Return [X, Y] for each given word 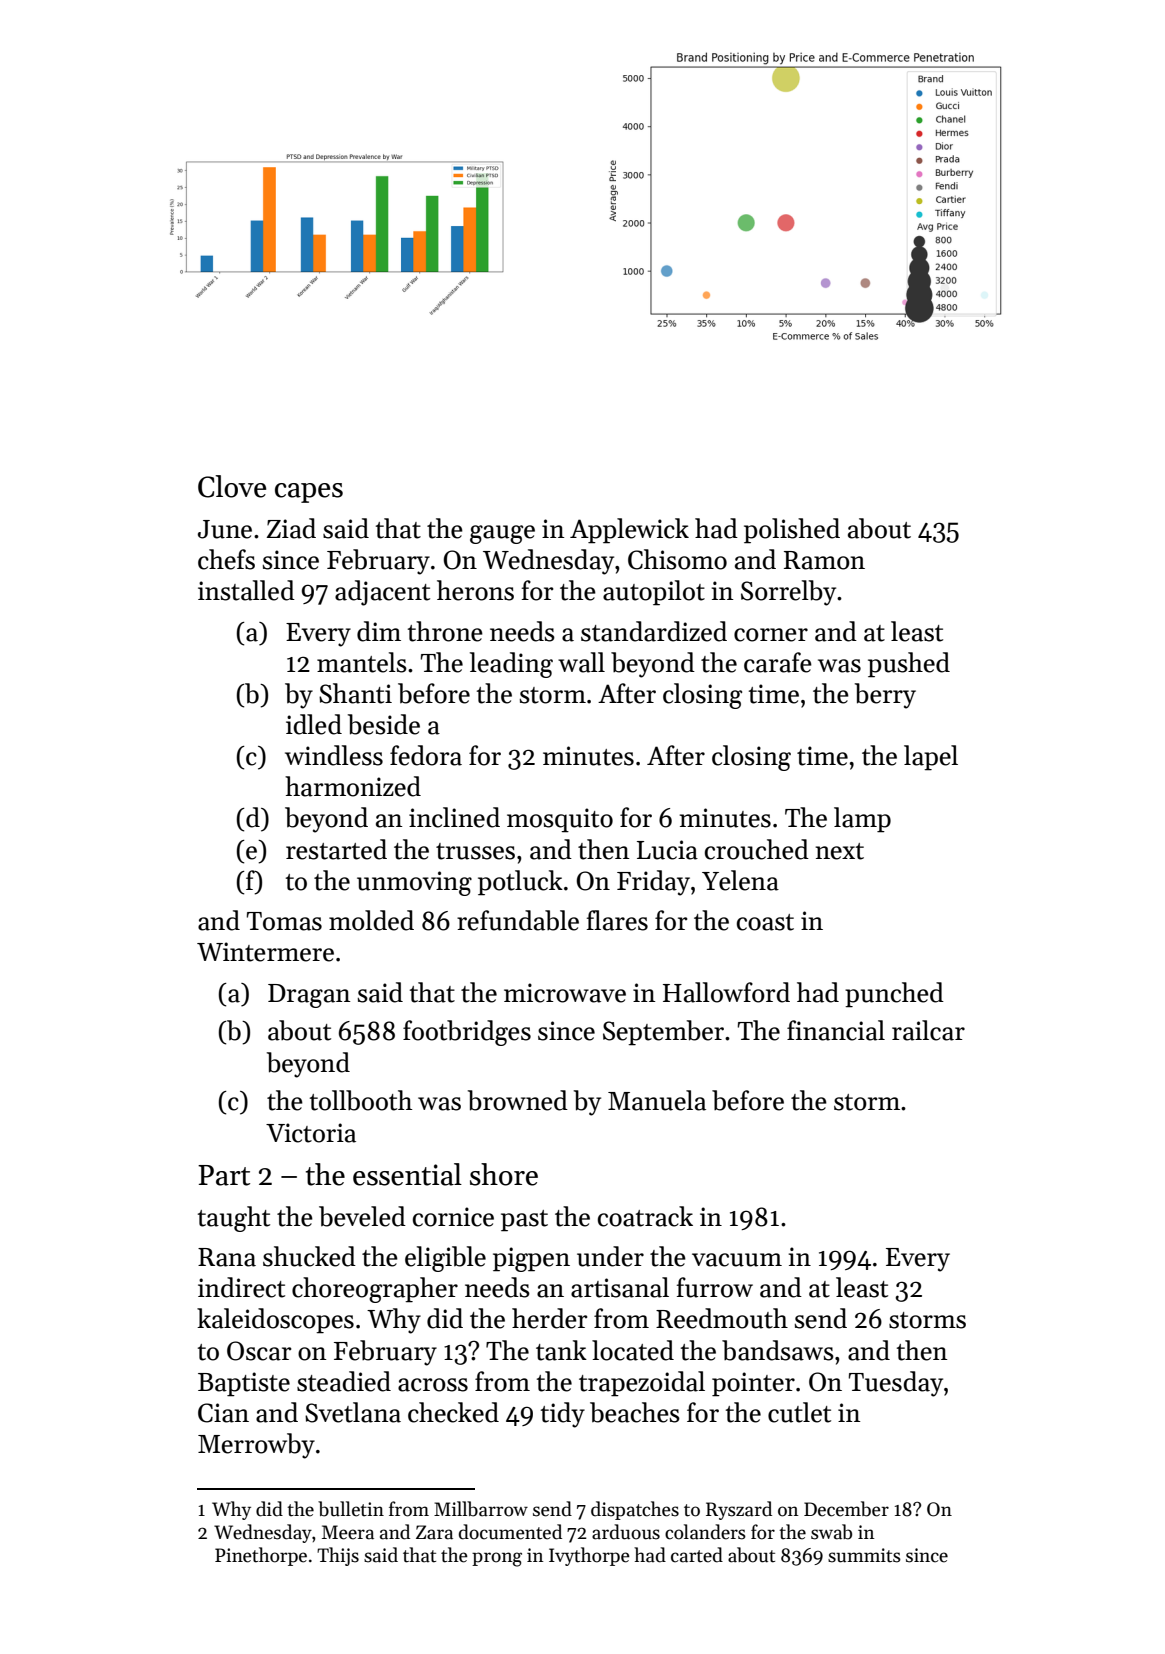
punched [894, 995]
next [839, 851]
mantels [362, 662]
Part [224, 1175]
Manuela [657, 1100]
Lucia [667, 850]
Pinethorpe [261, 1556]
